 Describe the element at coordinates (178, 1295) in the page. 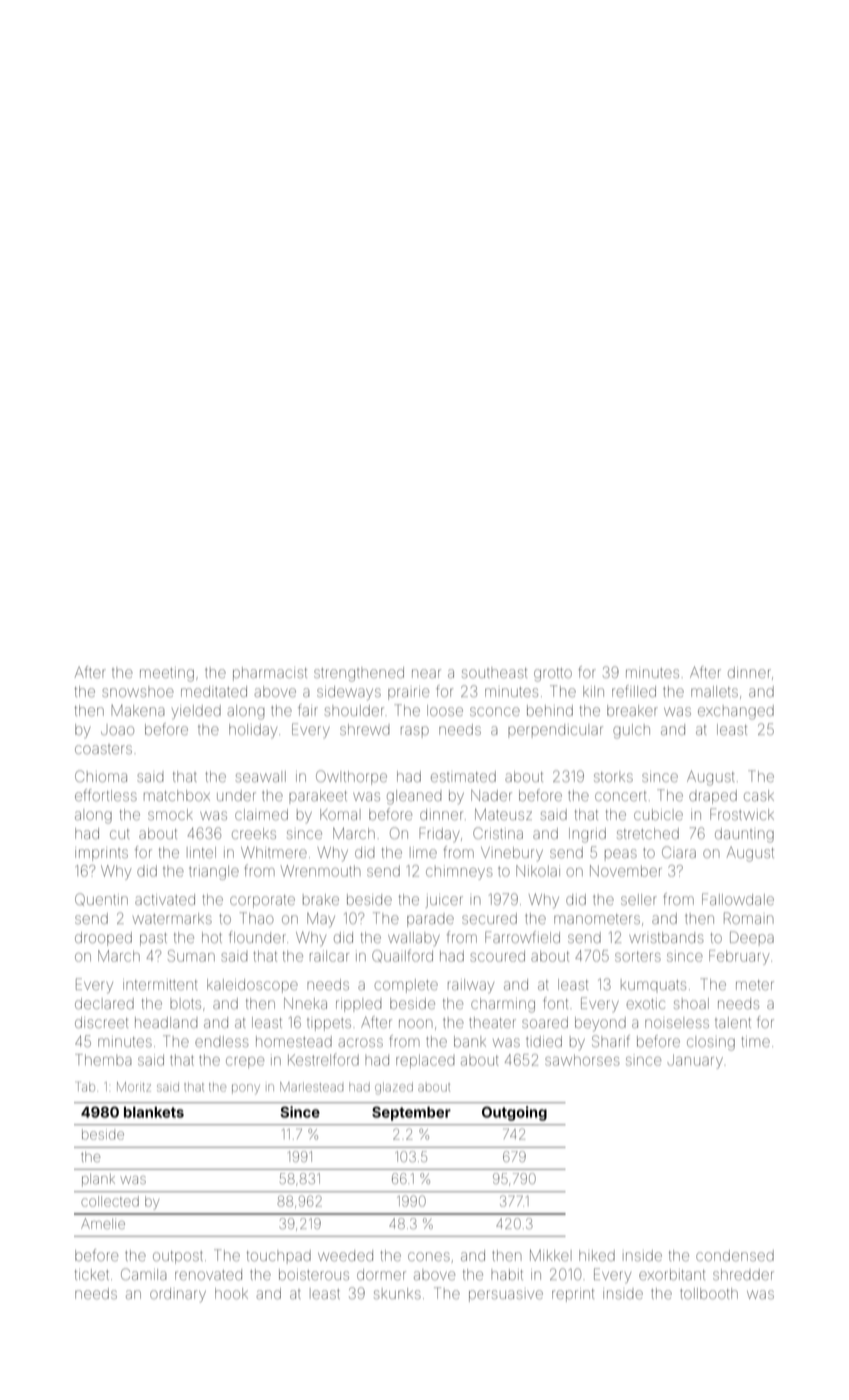

I see `ordinary` at that location.
